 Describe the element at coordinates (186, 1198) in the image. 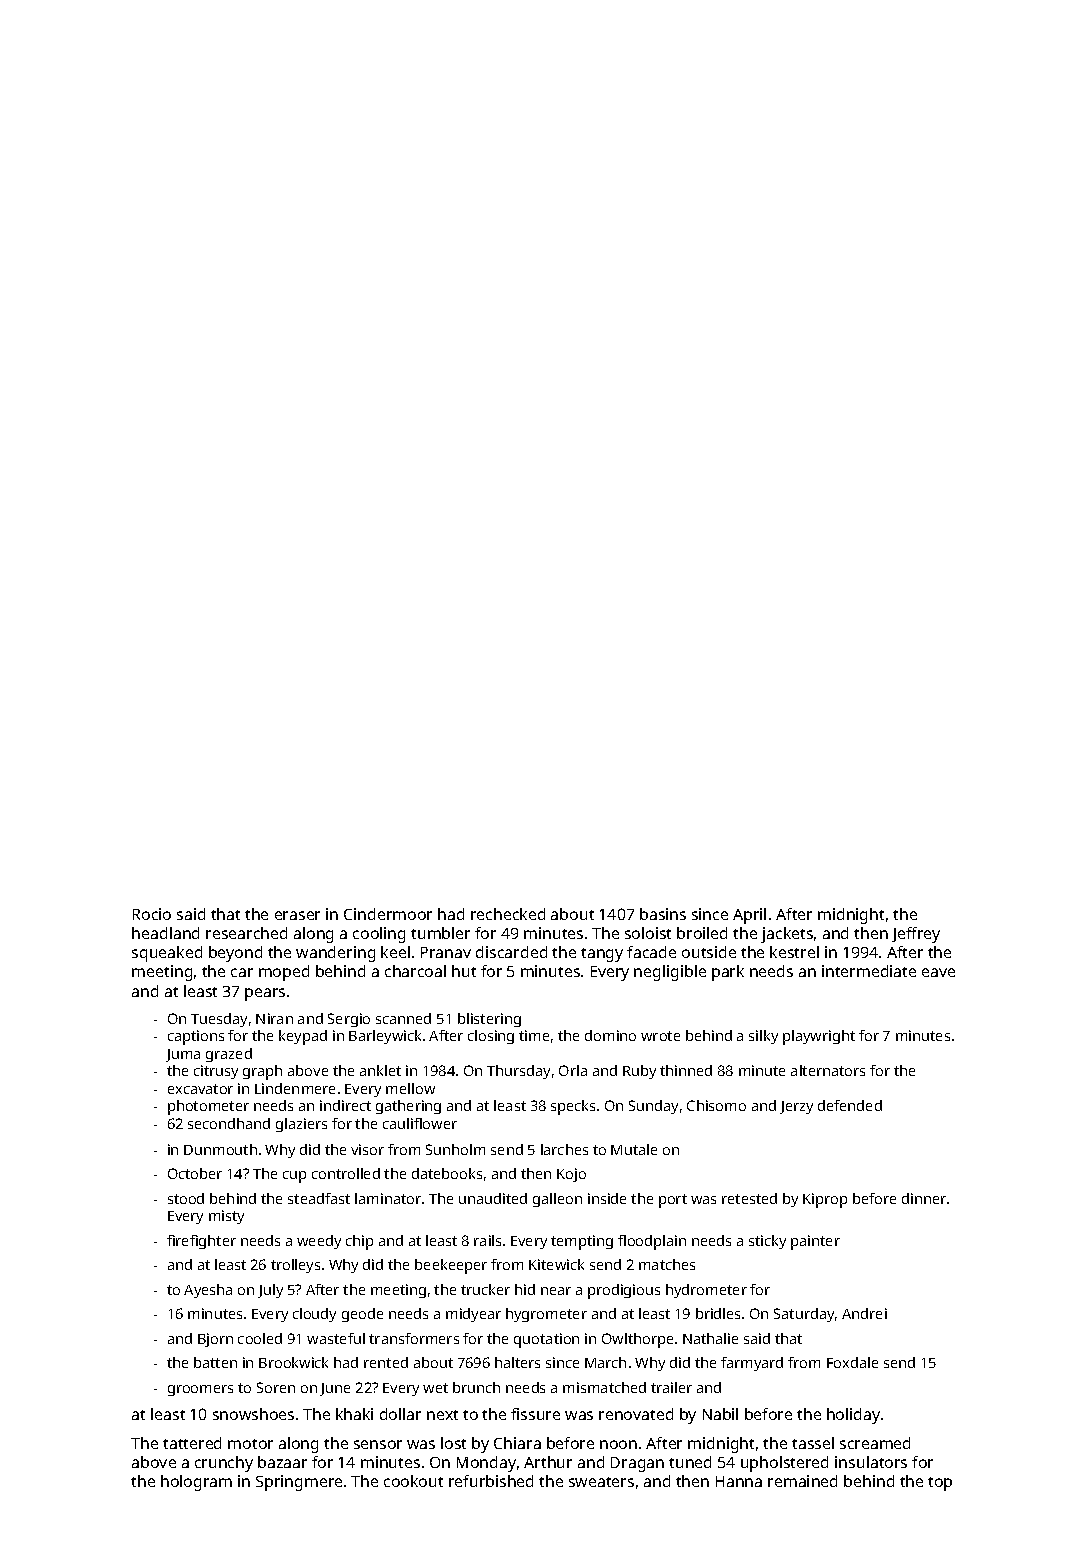

I see `stood` at that location.
